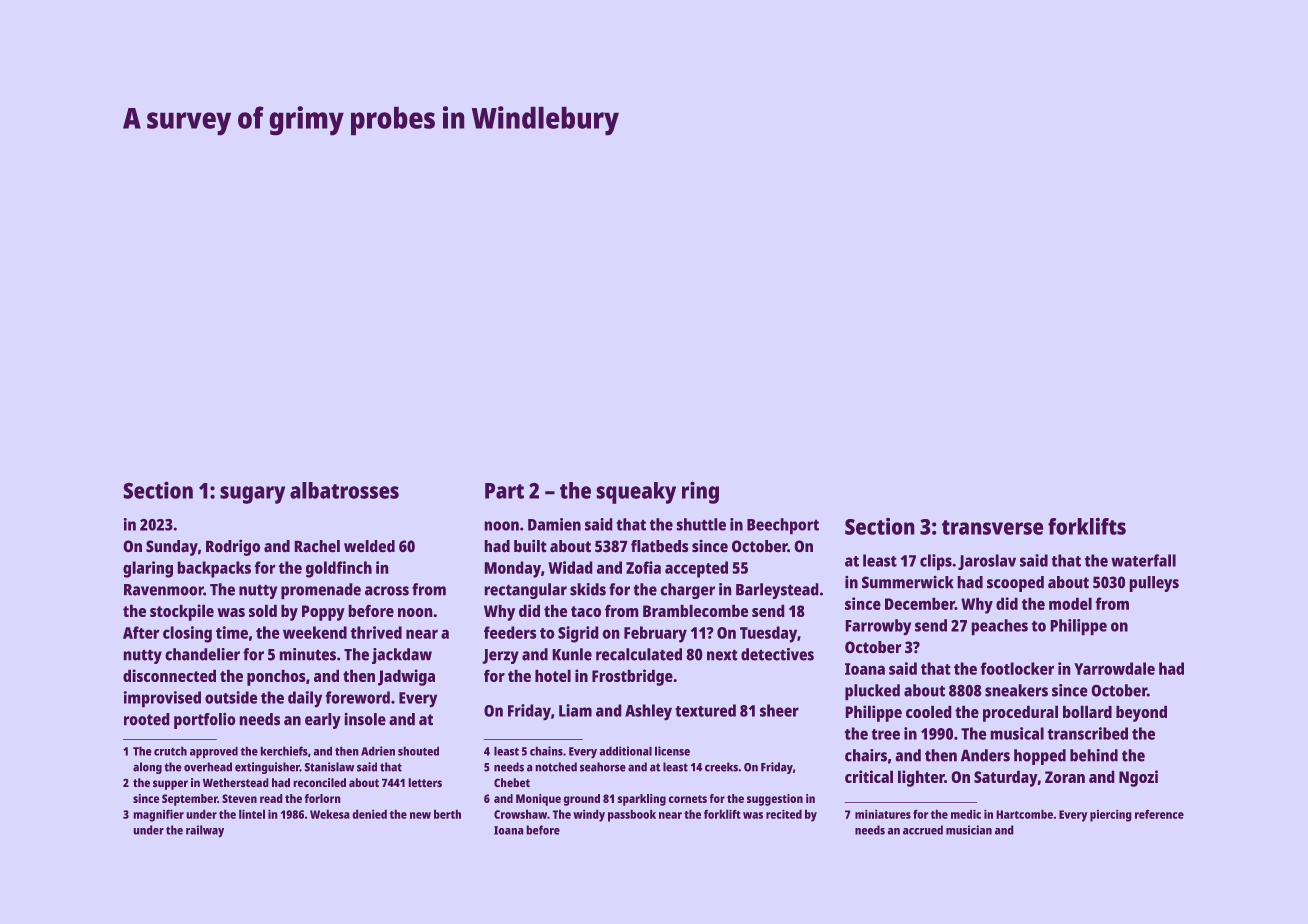 This screenshot has height=924, width=1308. What do you see at coordinates (993, 527) in the screenshot?
I see `transverse` at bounding box center [993, 527].
